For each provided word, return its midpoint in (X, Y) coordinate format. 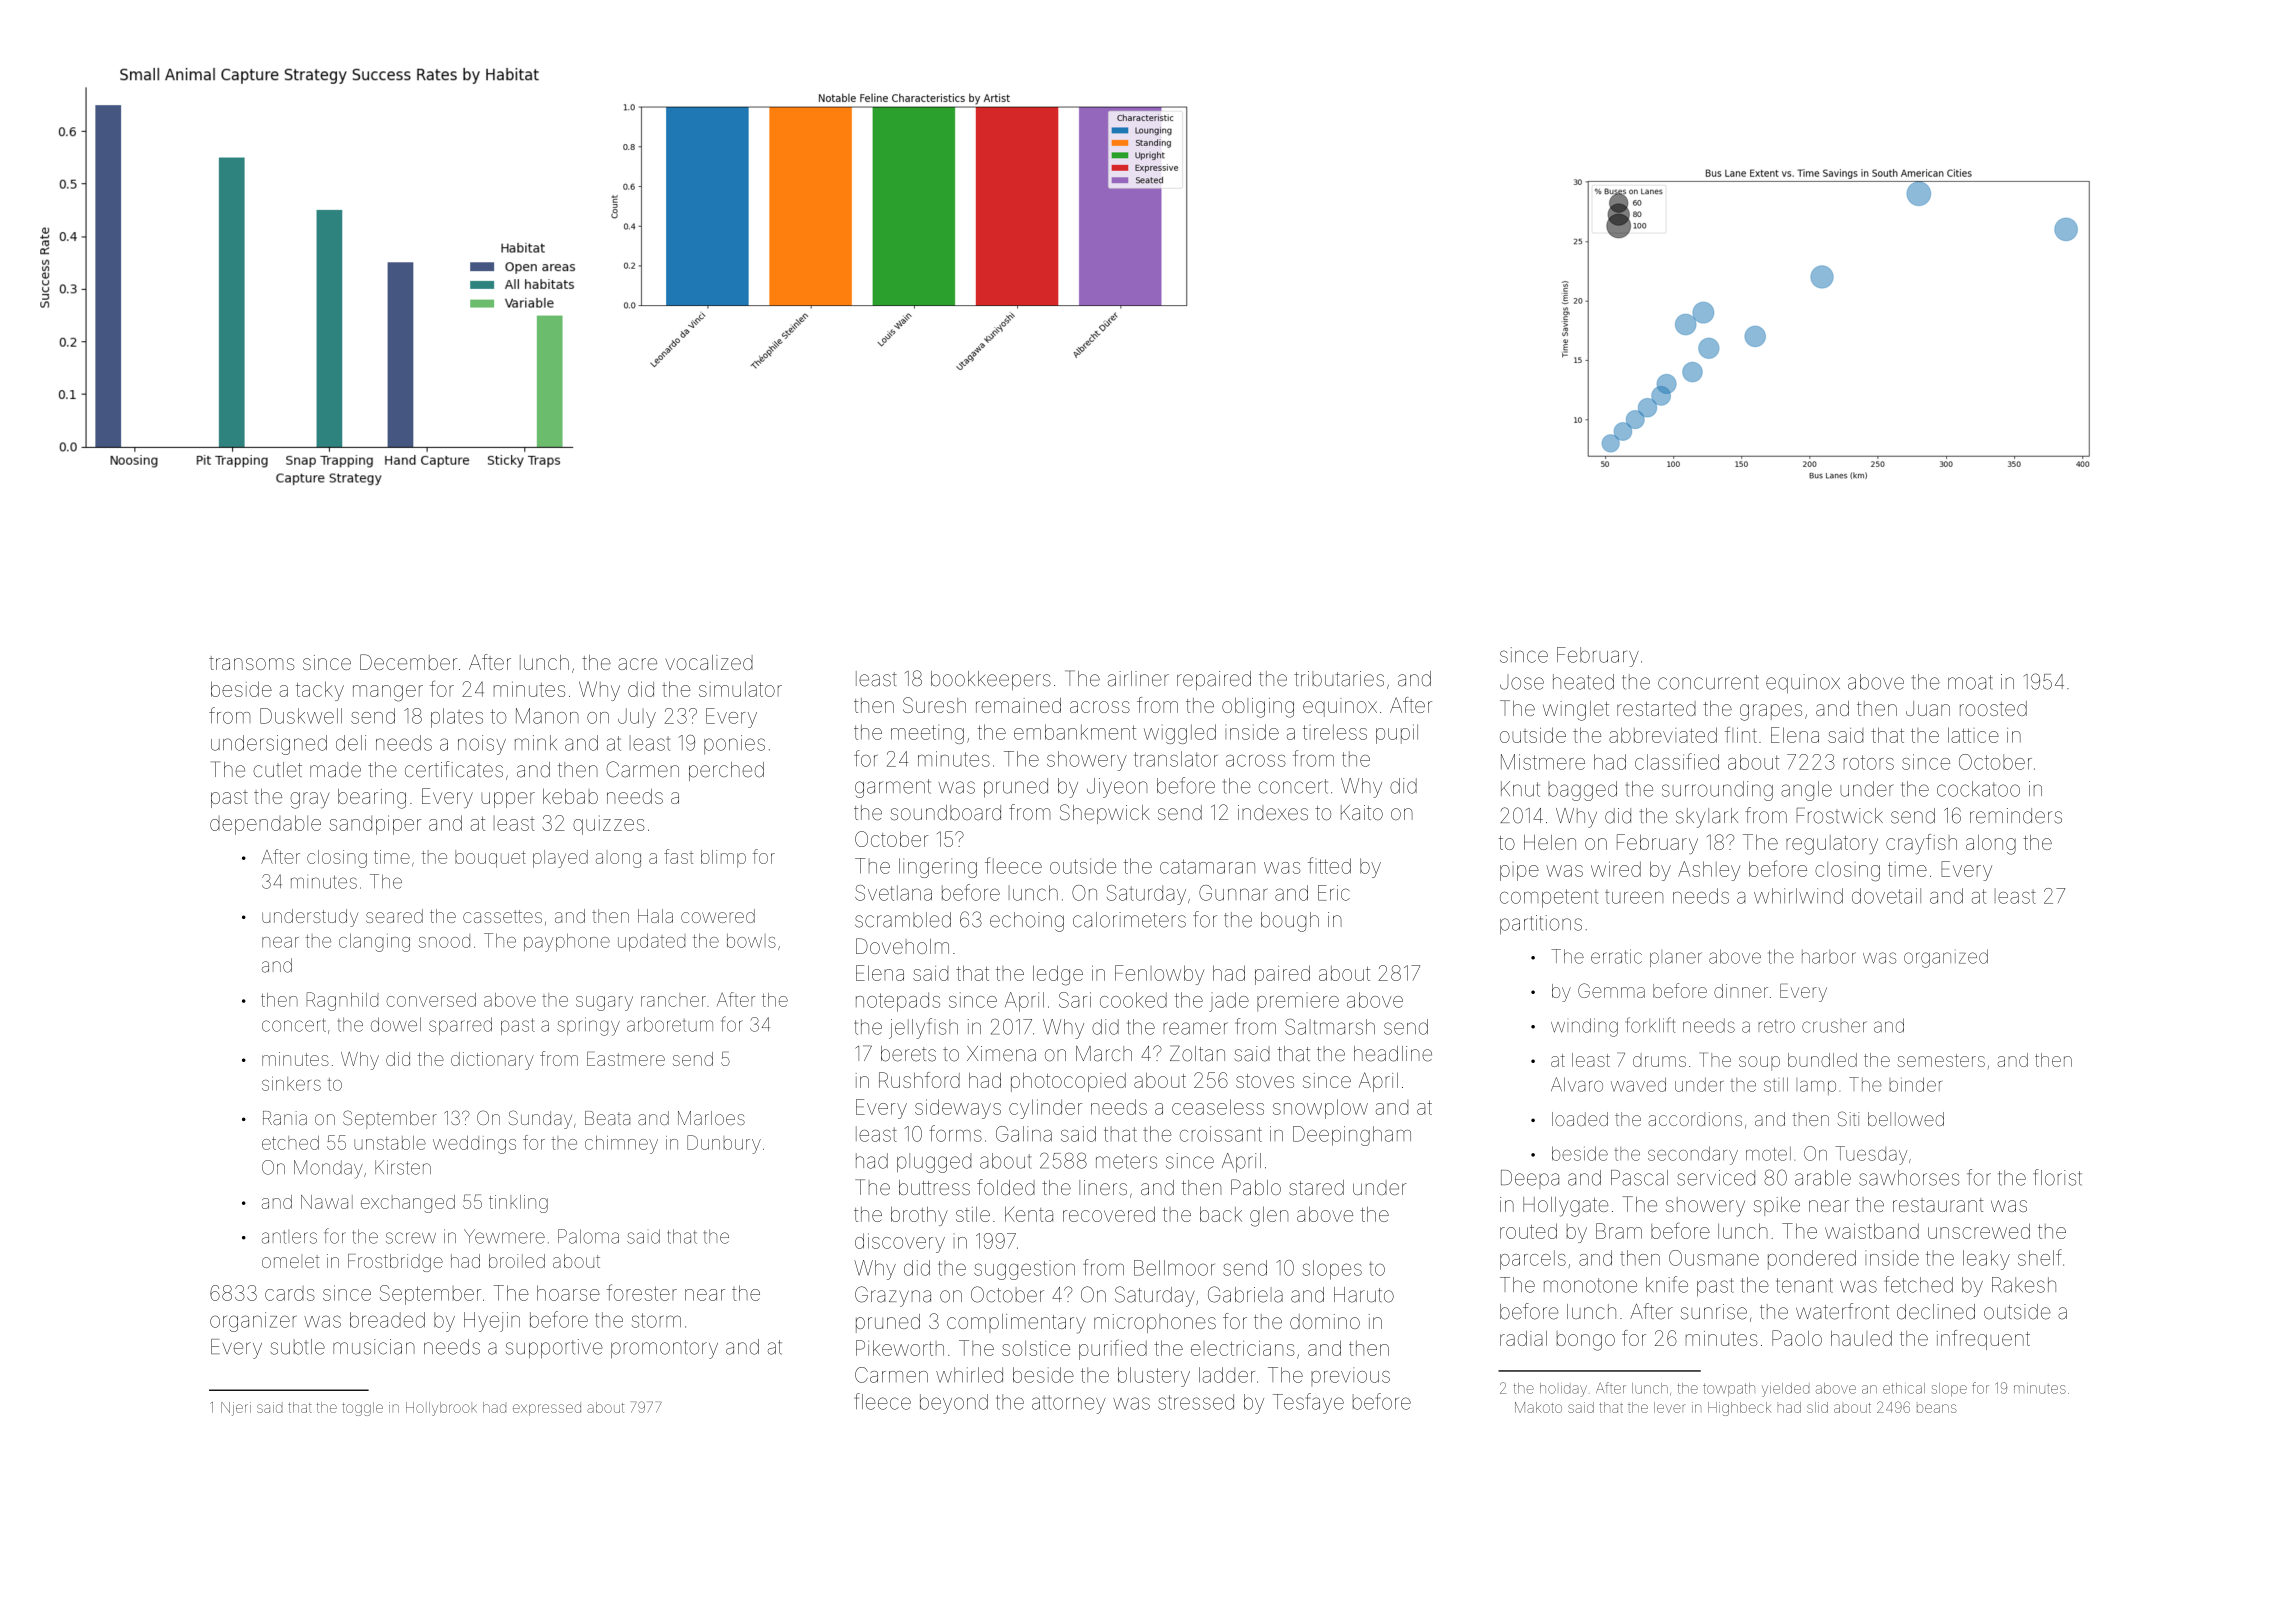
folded (1006, 1187)
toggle (362, 1409)
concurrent (1708, 682)
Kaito (1362, 812)
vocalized (709, 662)
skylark (1707, 818)
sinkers (291, 1083)
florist (2057, 1177)
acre (637, 664)
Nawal (327, 1202)
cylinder (1045, 1109)
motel (1768, 1154)
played (560, 859)
